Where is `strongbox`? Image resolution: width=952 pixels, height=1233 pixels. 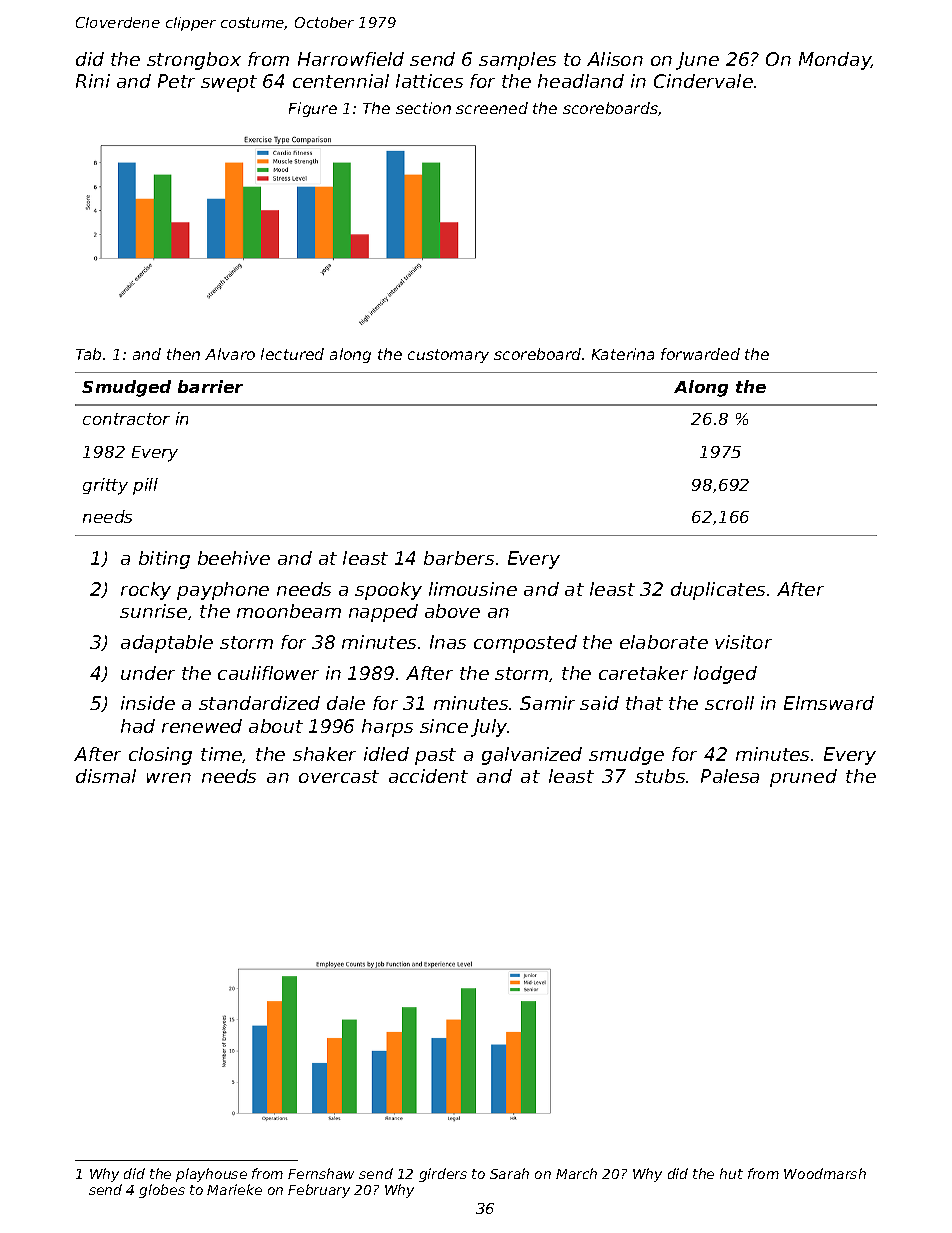
strongbox is located at coordinates (194, 61).
